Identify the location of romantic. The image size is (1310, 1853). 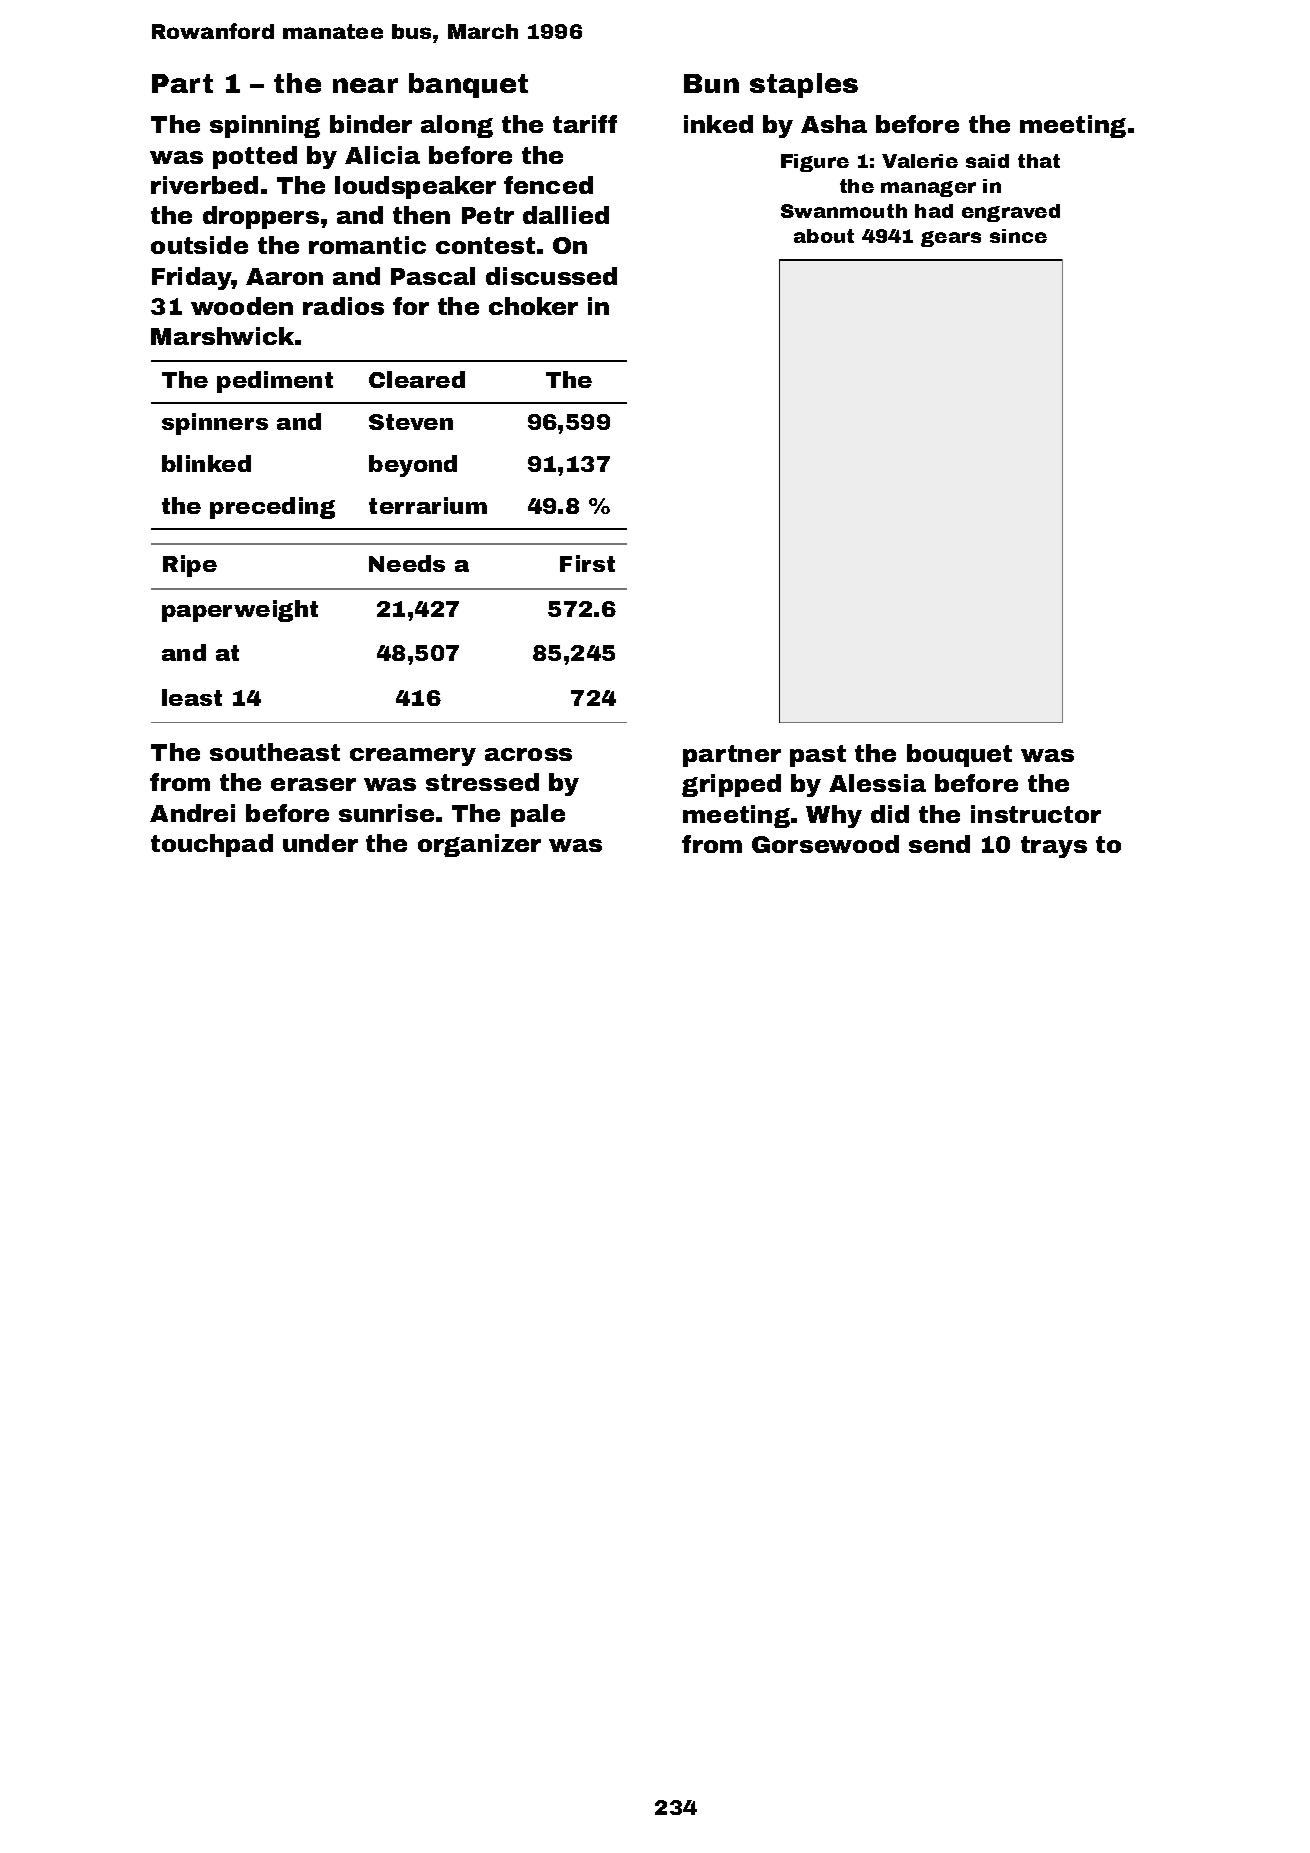
(367, 245).
